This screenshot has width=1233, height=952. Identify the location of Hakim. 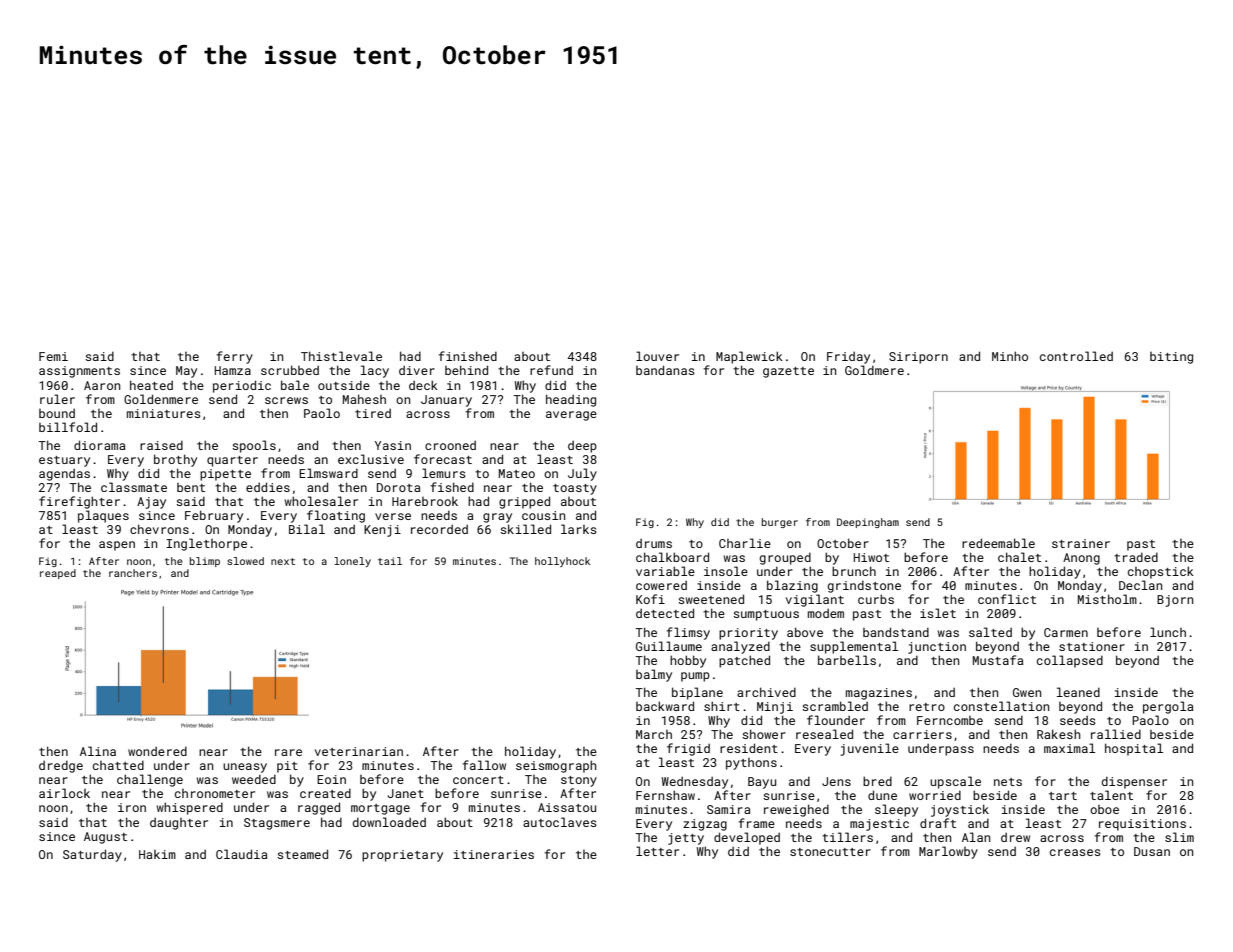
(157, 854).
